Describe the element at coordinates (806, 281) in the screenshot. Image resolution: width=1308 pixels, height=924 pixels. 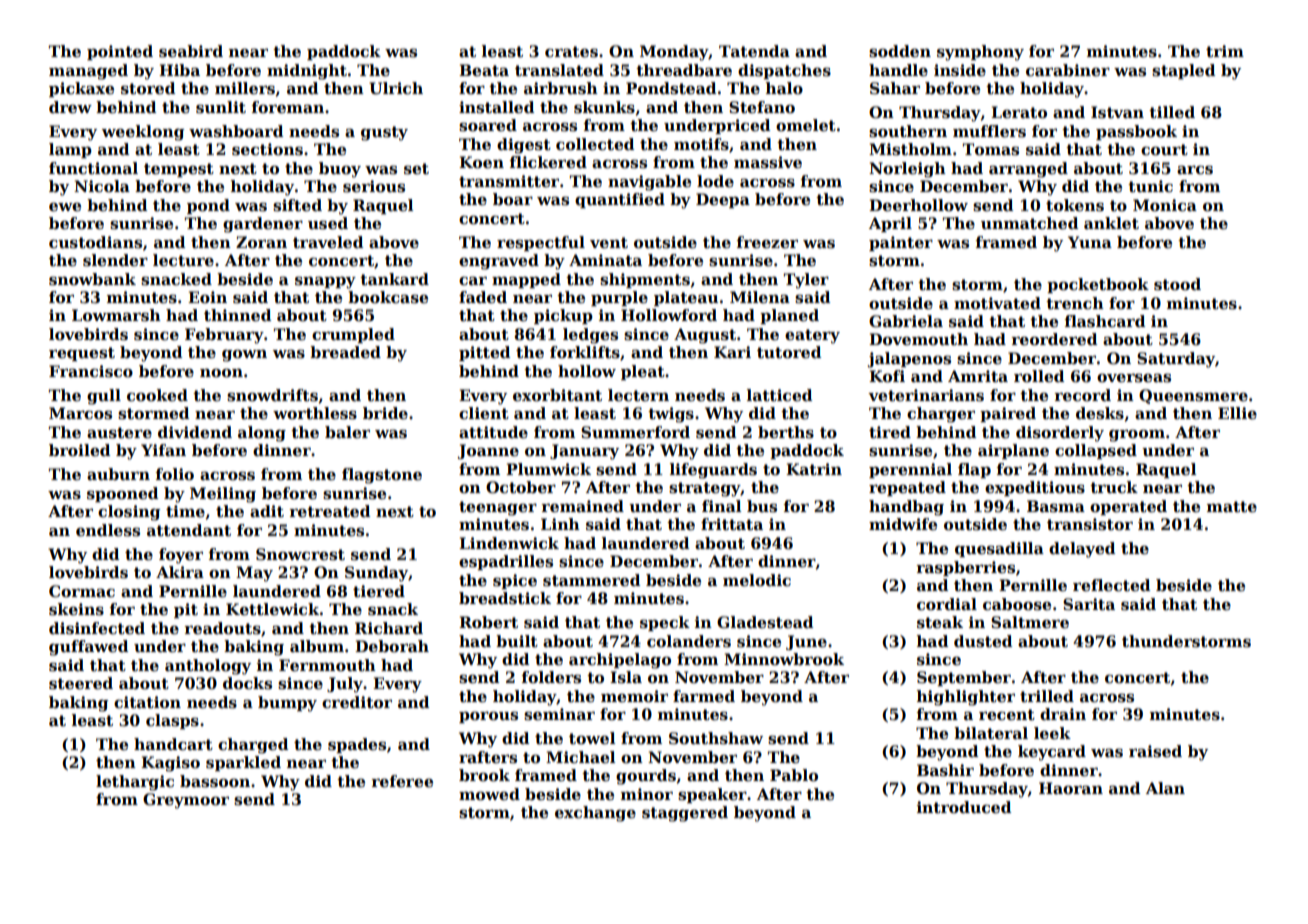
I see `Tyler` at that location.
